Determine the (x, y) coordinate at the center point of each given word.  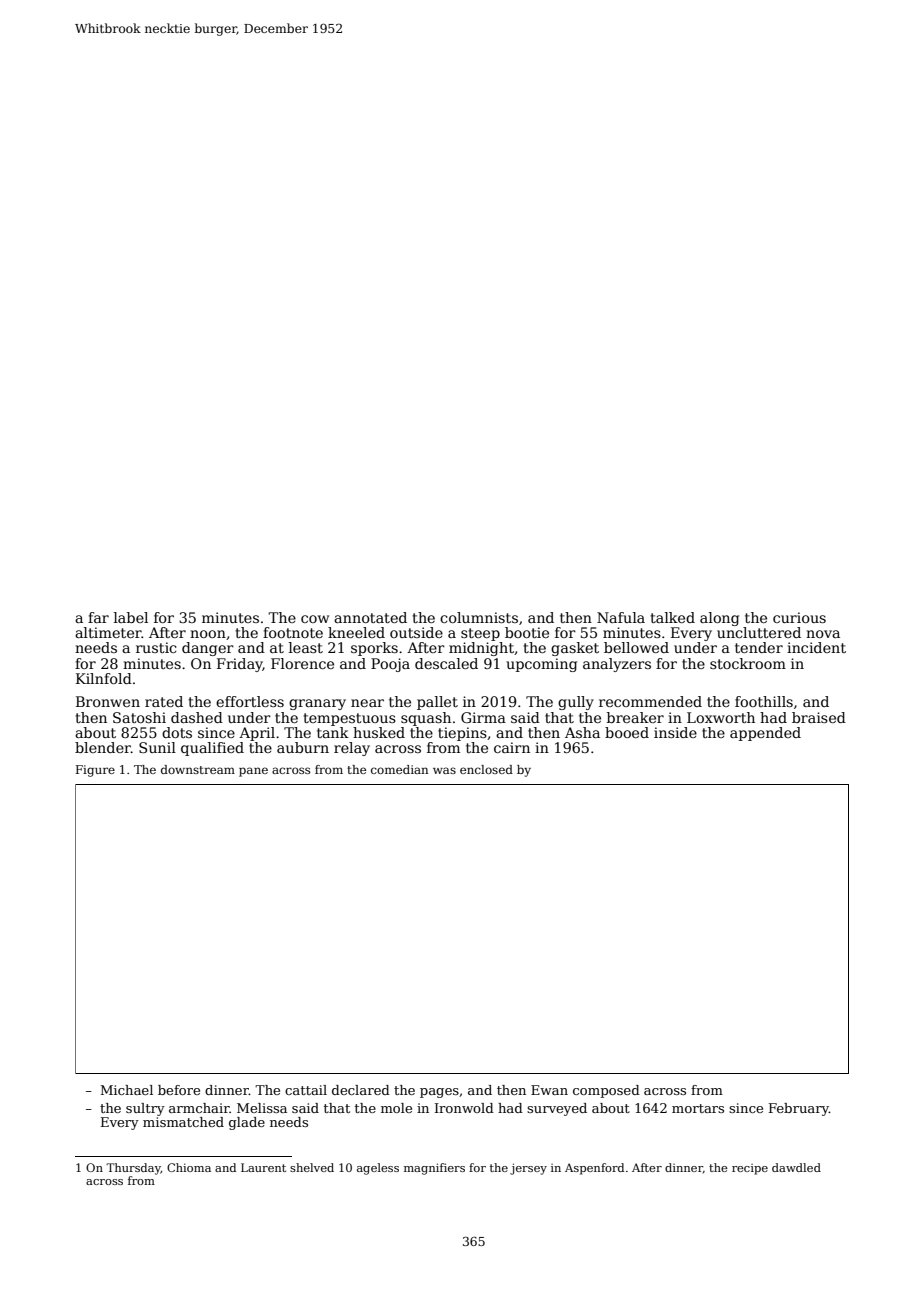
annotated (370, 617)
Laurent (263, 1167)
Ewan (549, 1090)
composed (606, 1091)
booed (627, 732)
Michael (127, 1090)
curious (799, 617)
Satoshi (139, 717)
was (444, 770)
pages (439, 1093)
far (98, 617)
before (179, 1090)
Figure (95, 771)
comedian (399, 769)
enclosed (486, 769)
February (799, 1109)
